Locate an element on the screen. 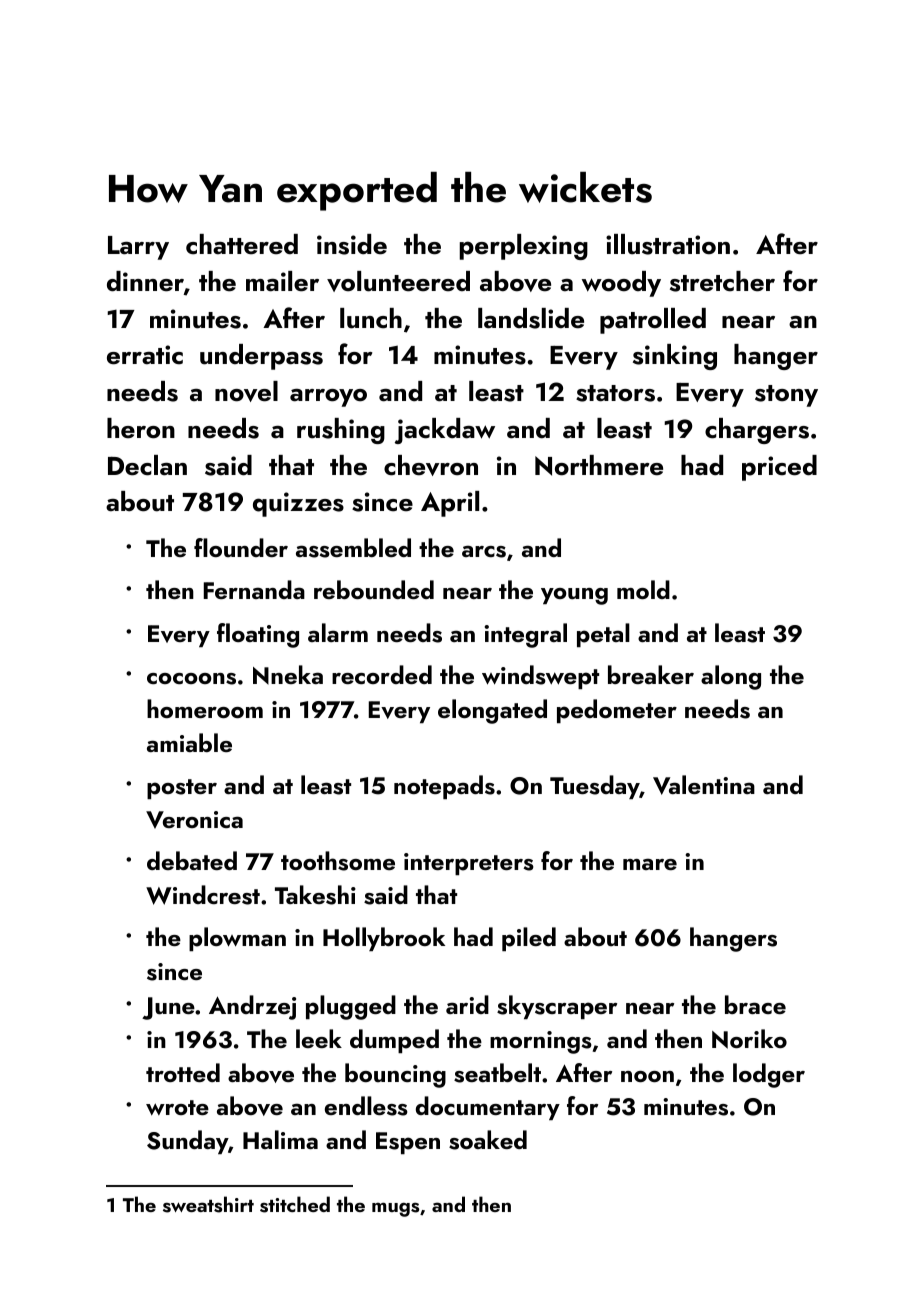  pedometer is located at coordinates (617, 711).
